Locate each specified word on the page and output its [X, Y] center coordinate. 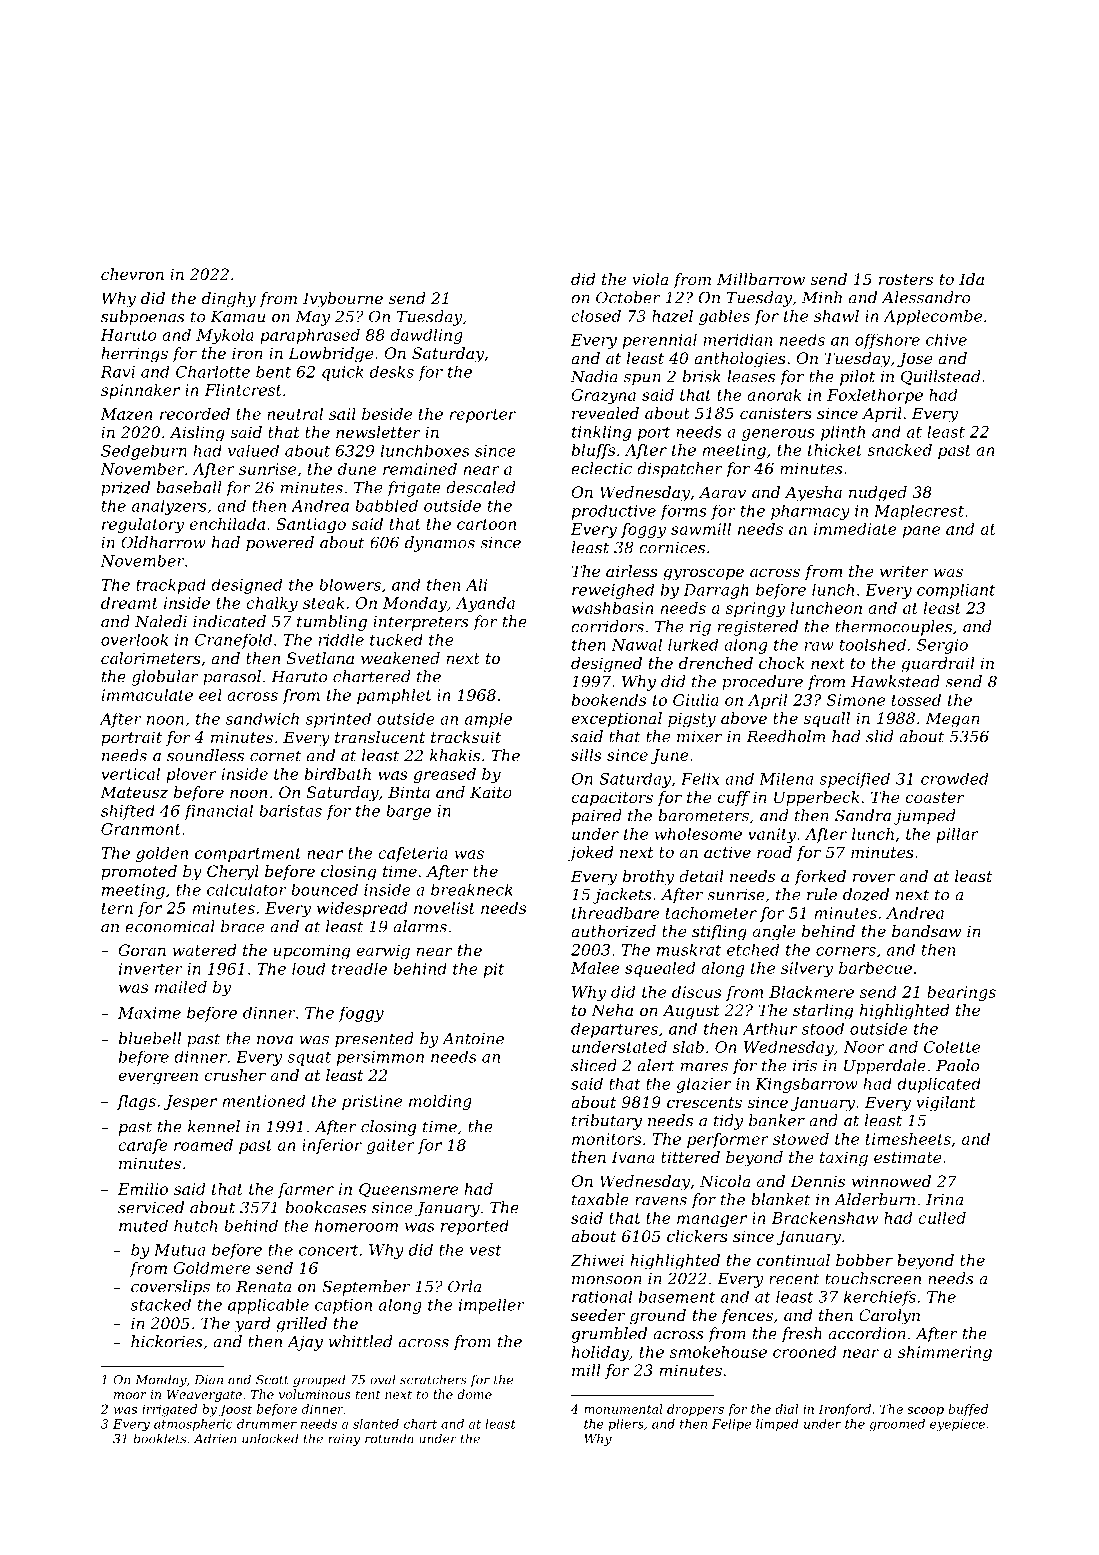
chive [946, 340]
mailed [181, 987]
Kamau [238, 317]
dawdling [426, 336]
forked [820, 877]
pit [494, 970]
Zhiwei [597, 1260]
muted [143, 1226]
